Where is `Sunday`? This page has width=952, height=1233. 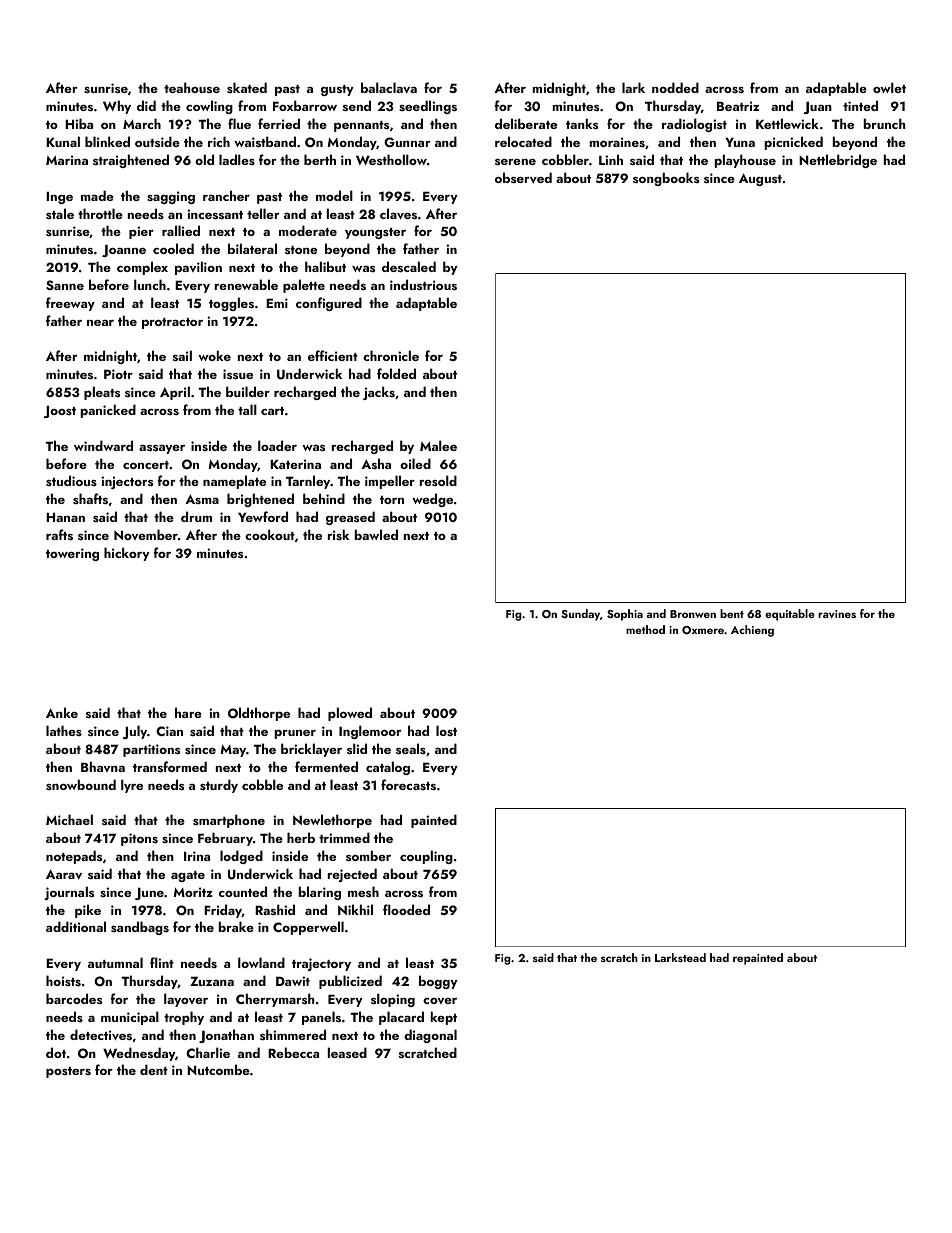
Sunday is located at coordinates (580, 615).
